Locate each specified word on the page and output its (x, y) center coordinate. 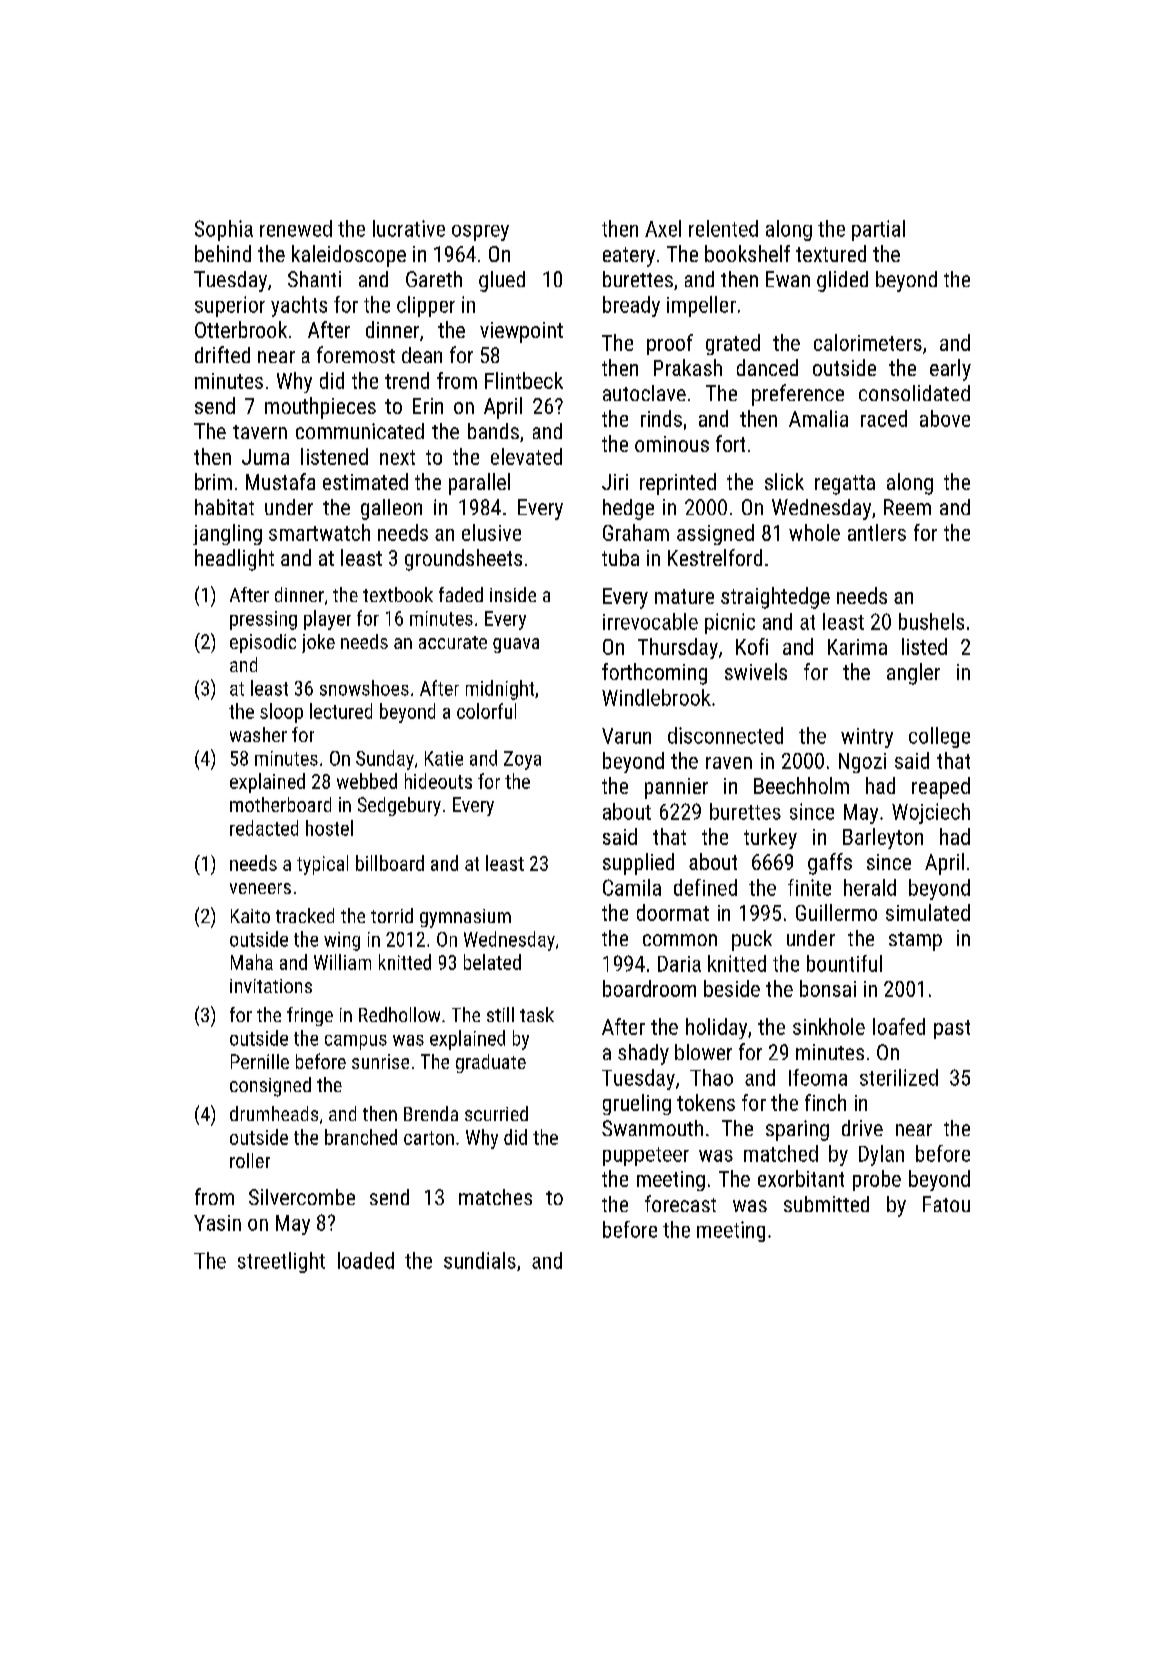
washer (258, 734)
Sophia (224, 230)
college (939, 737)
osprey (480, 233)
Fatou (946, 1204)
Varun (626, 736)
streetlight (281, 1262)
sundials (480, 1260)
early (950, 370)
